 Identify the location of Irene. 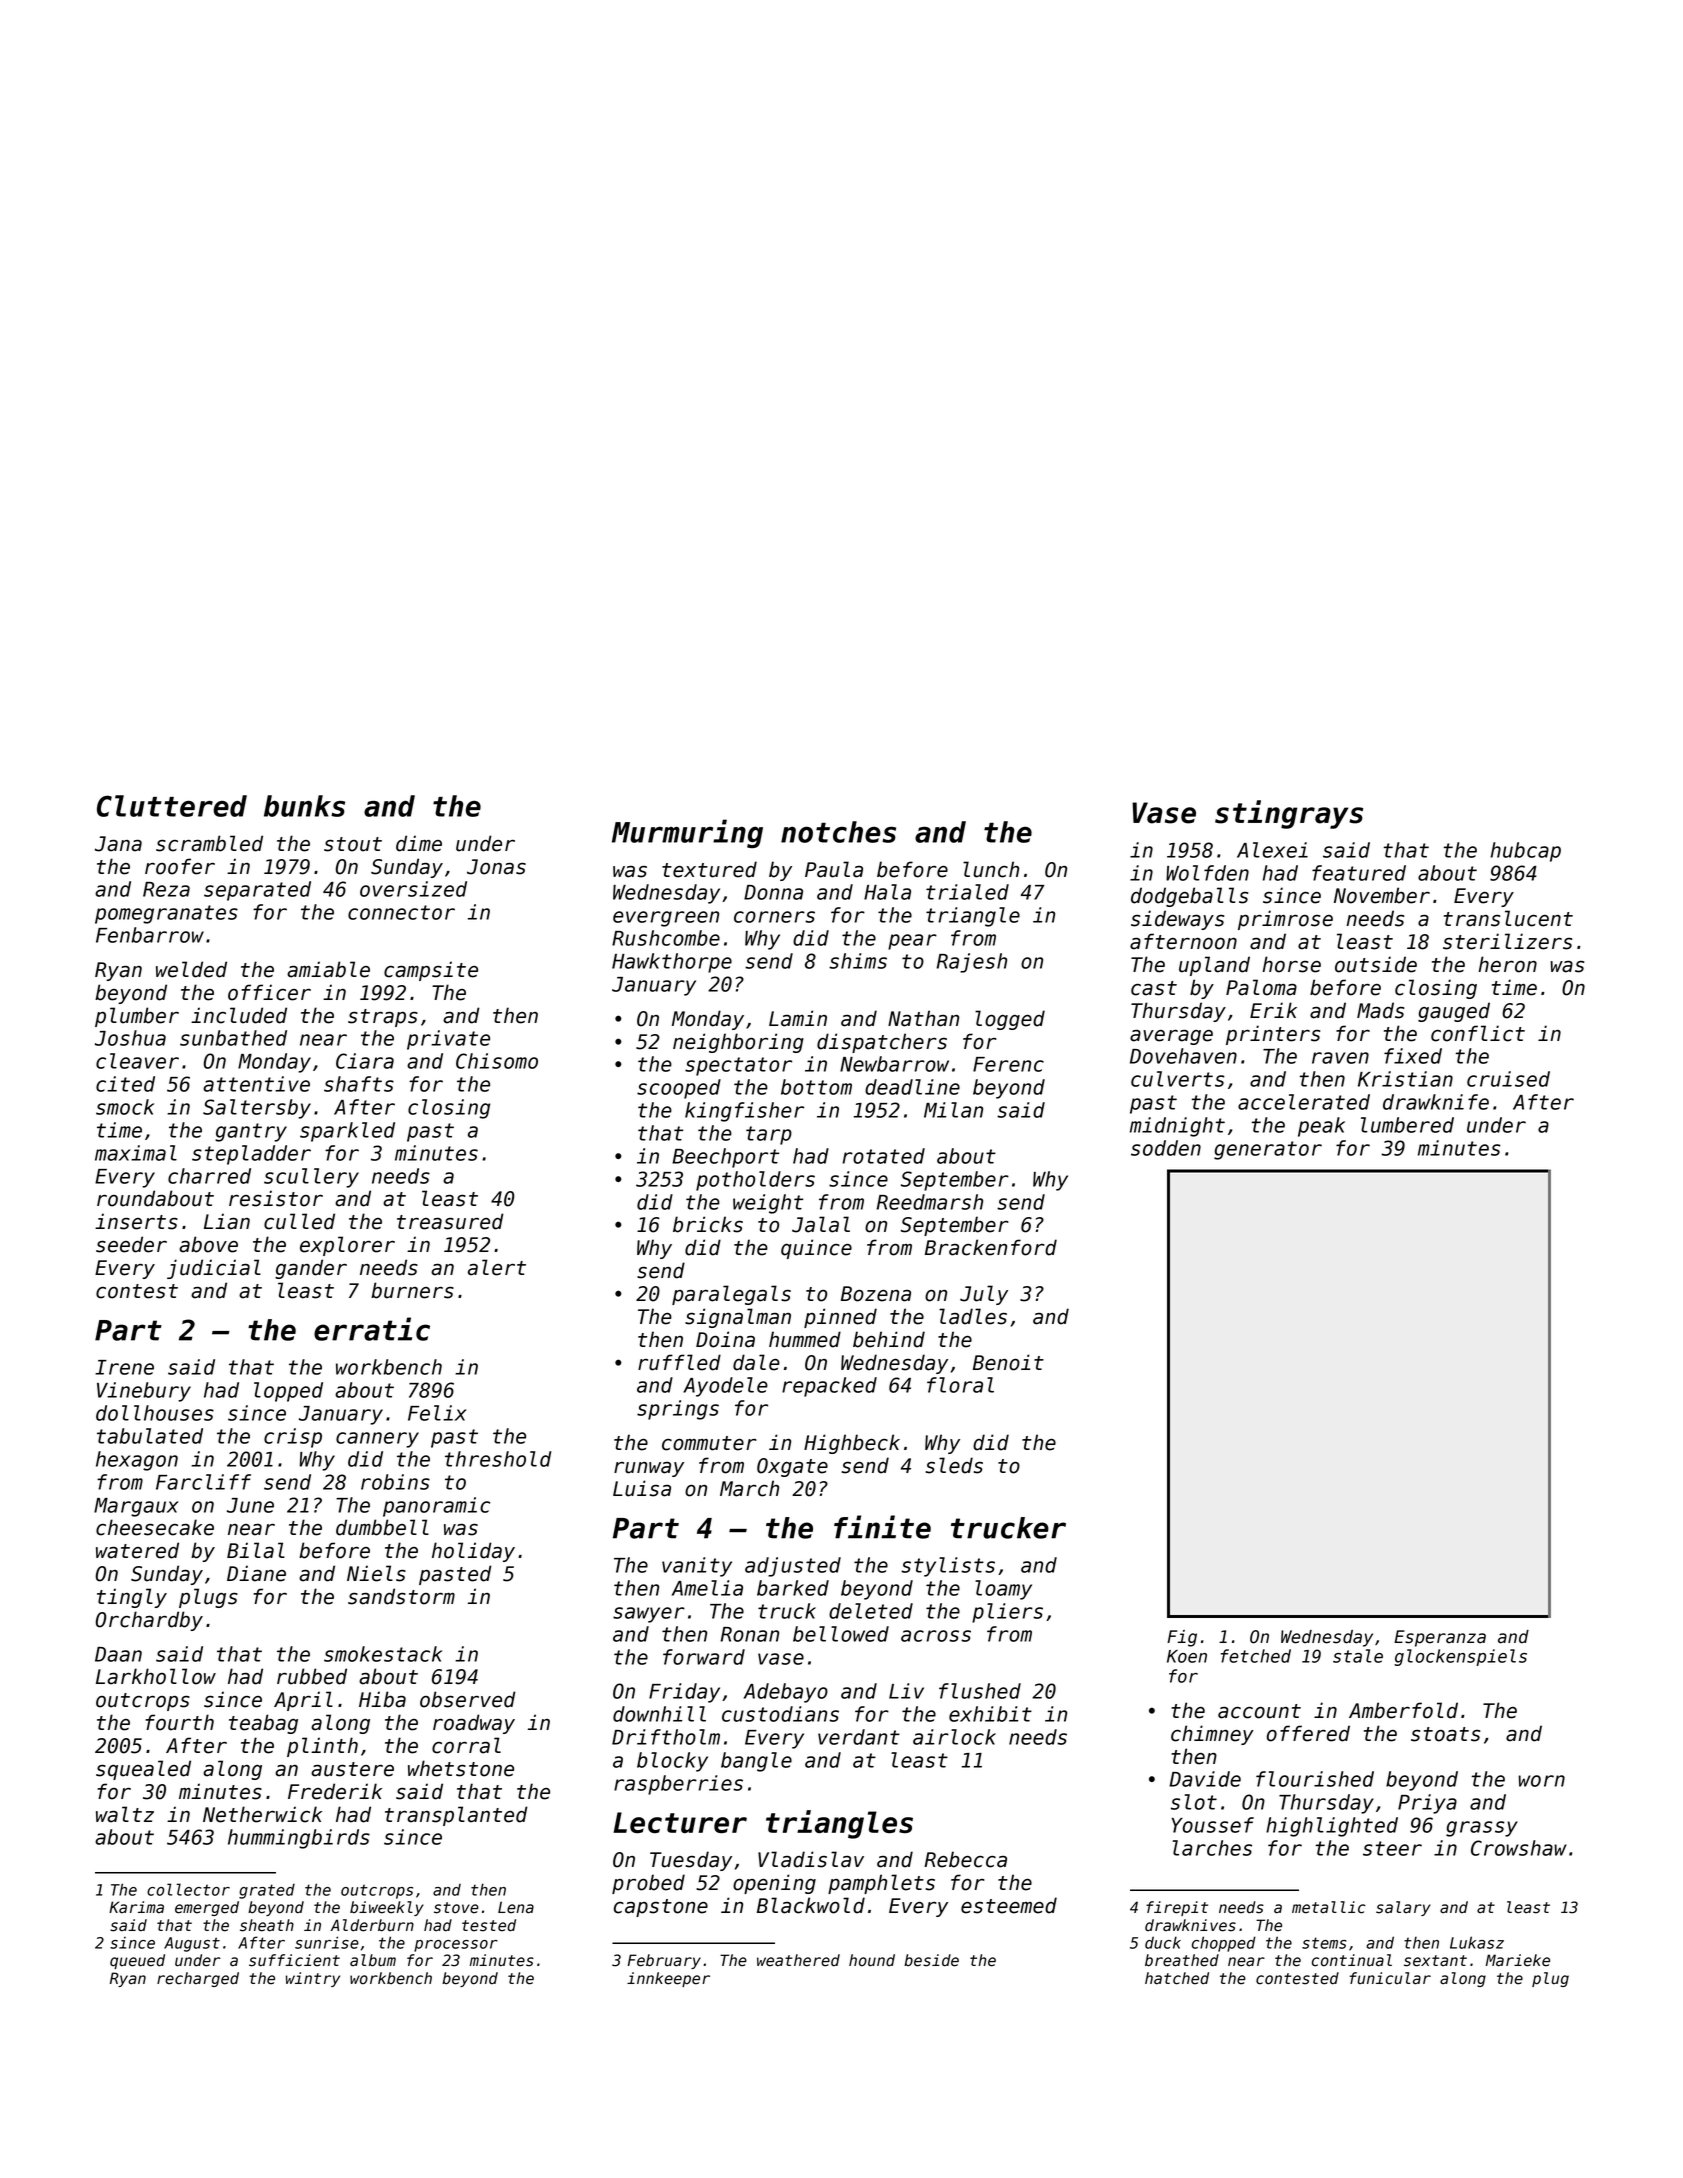
(124, 1367).
